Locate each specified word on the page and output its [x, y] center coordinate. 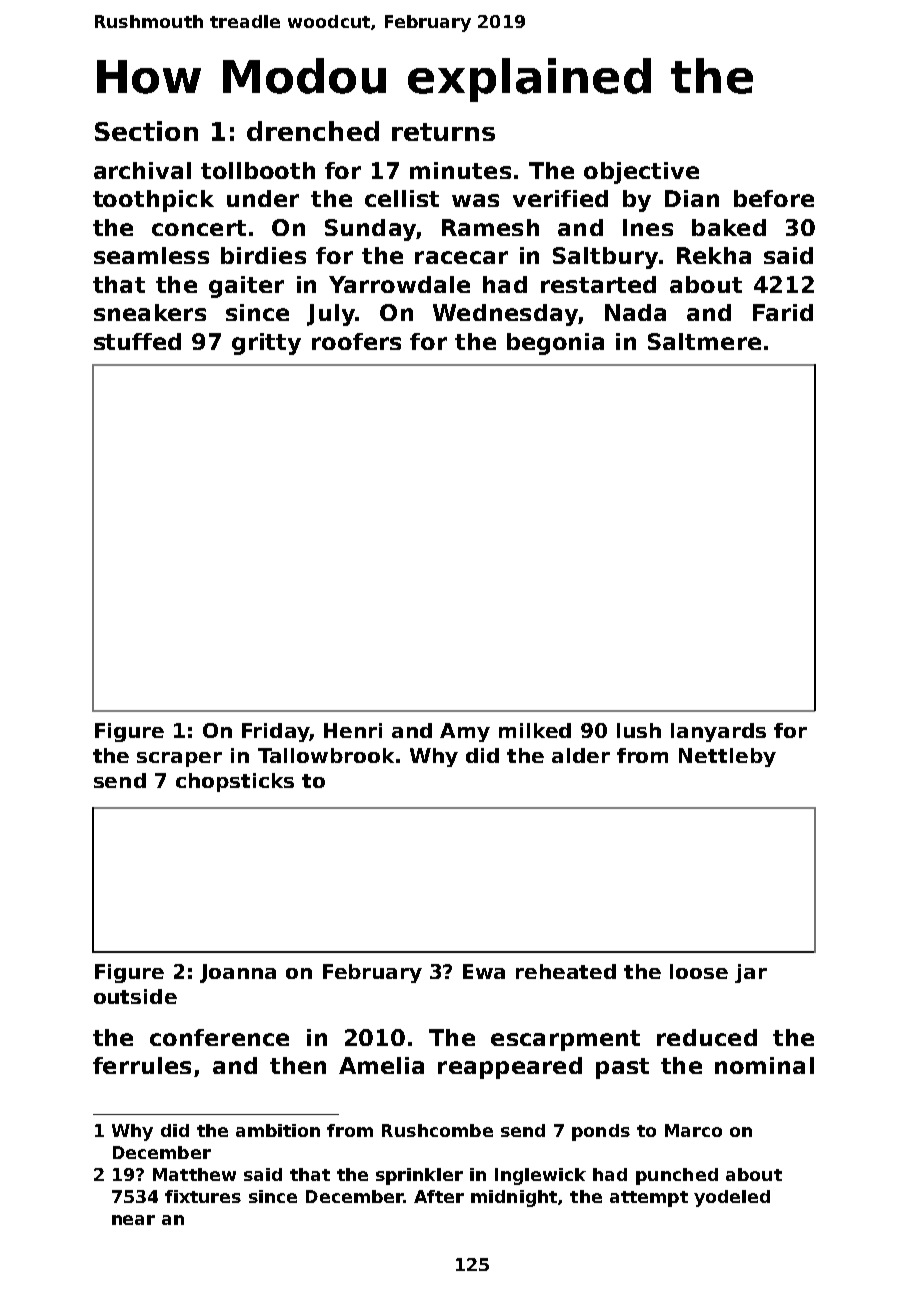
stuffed [137, 341]
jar [751, 973]
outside [135, 996]
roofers [356, 341]
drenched [313, 131]
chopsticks [235, 782]
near [133, 1220]
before [774, 198]
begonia [555, 344]
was [475, 200]
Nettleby [727, 757]
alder [581, 755]
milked [535, 730]
